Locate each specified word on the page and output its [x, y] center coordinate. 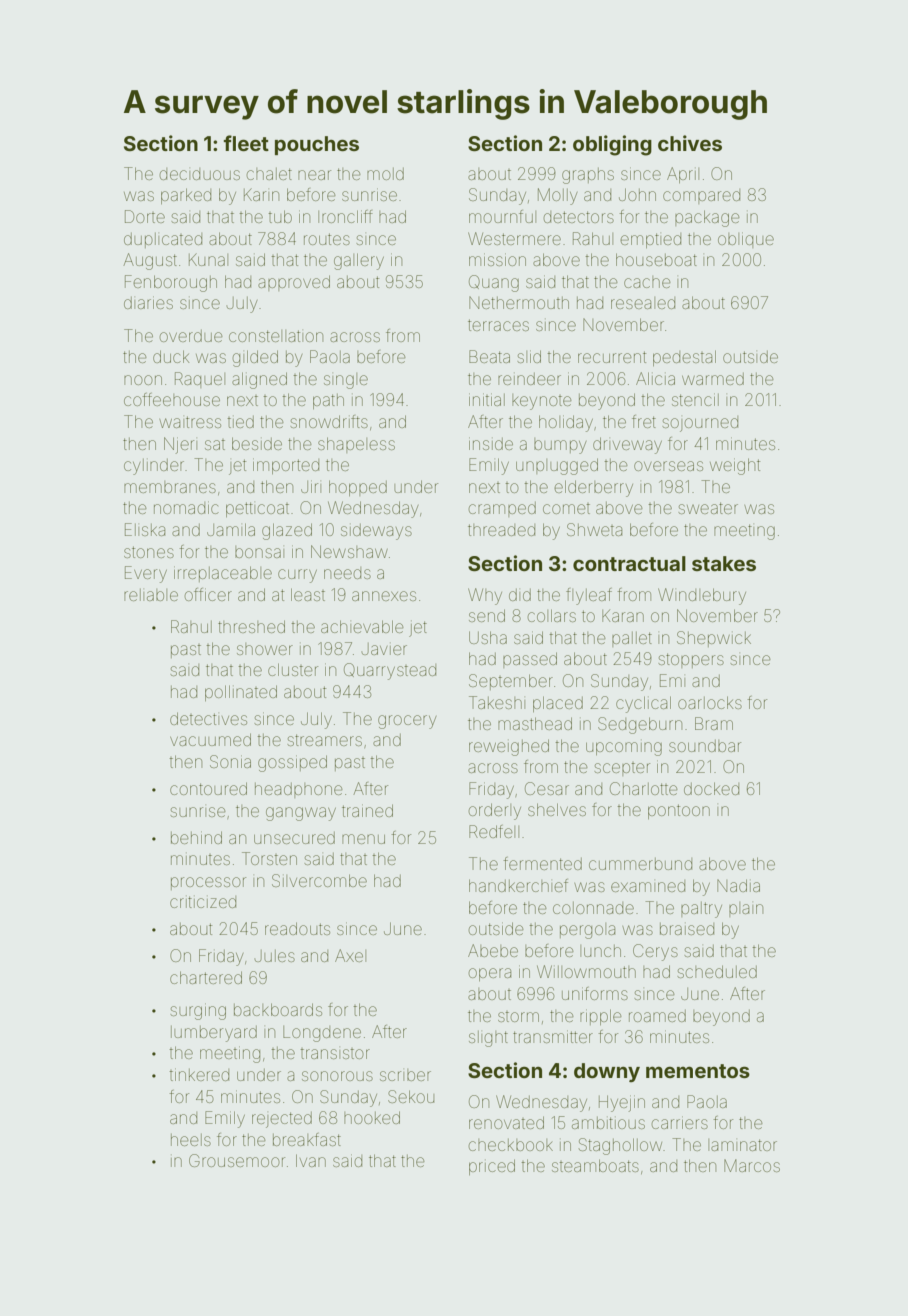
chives [690, 143]
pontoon [679, 811]
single [346, 381]
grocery [407, 722]
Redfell [494, 831]
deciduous [200, 174]
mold [385, 174]
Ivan [311, 1160]
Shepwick [714, 639]
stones [149, 552]
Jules [275, 956]
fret [644, 421]
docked [711, 788]
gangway [301, 814]
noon [143, 380]
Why [485, 596]
